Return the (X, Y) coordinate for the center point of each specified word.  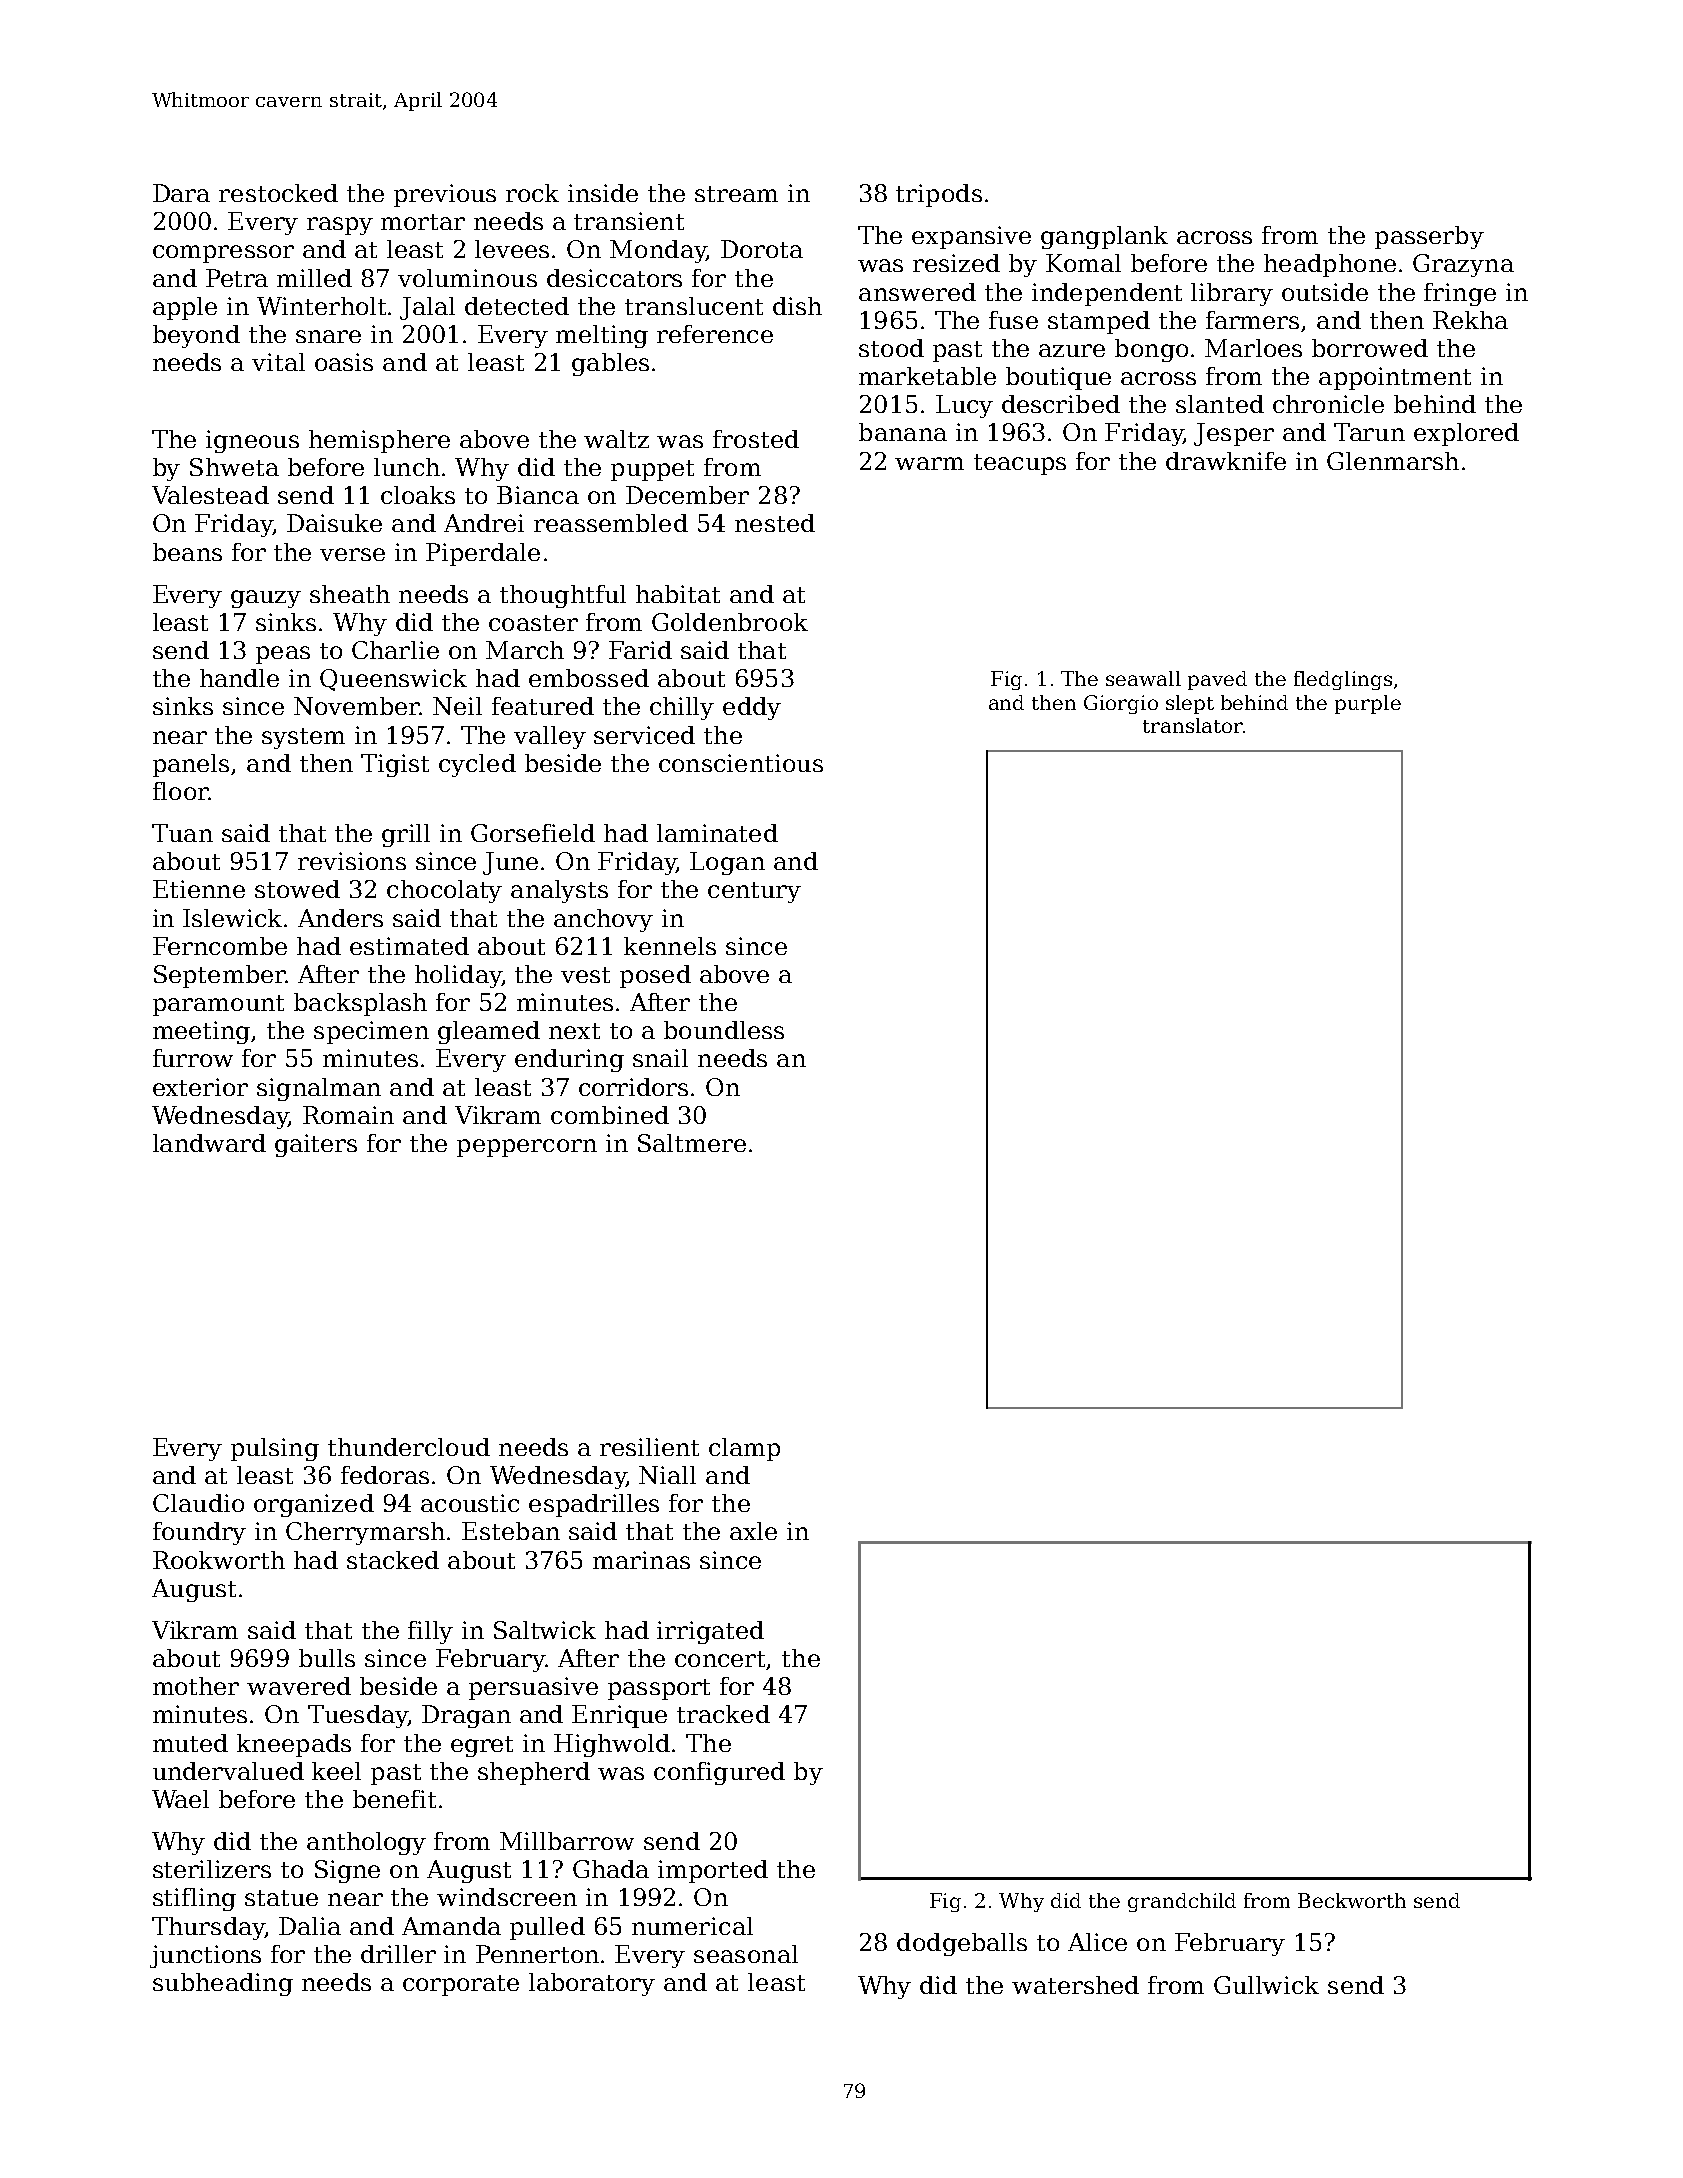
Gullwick (1266, 1985)
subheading (223, 1984)
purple (1368, 704)
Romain (348, 1115)
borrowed (1370, 348)
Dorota (762, 249)
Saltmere (692, 1143)
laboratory (592, 1984)
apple (185, 308)
